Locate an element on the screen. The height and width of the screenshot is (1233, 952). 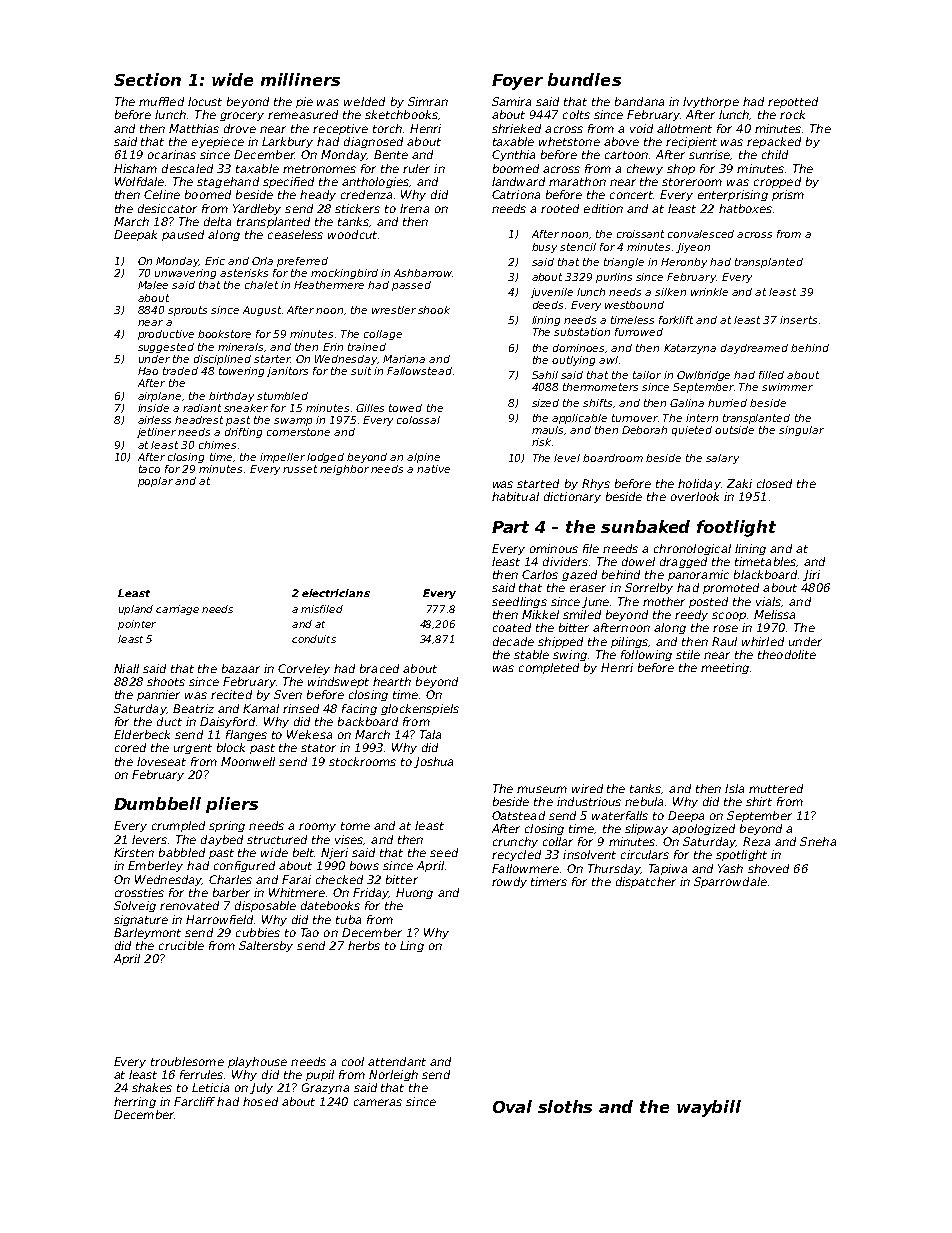
Emberley is located at coordinates (155, 866).
